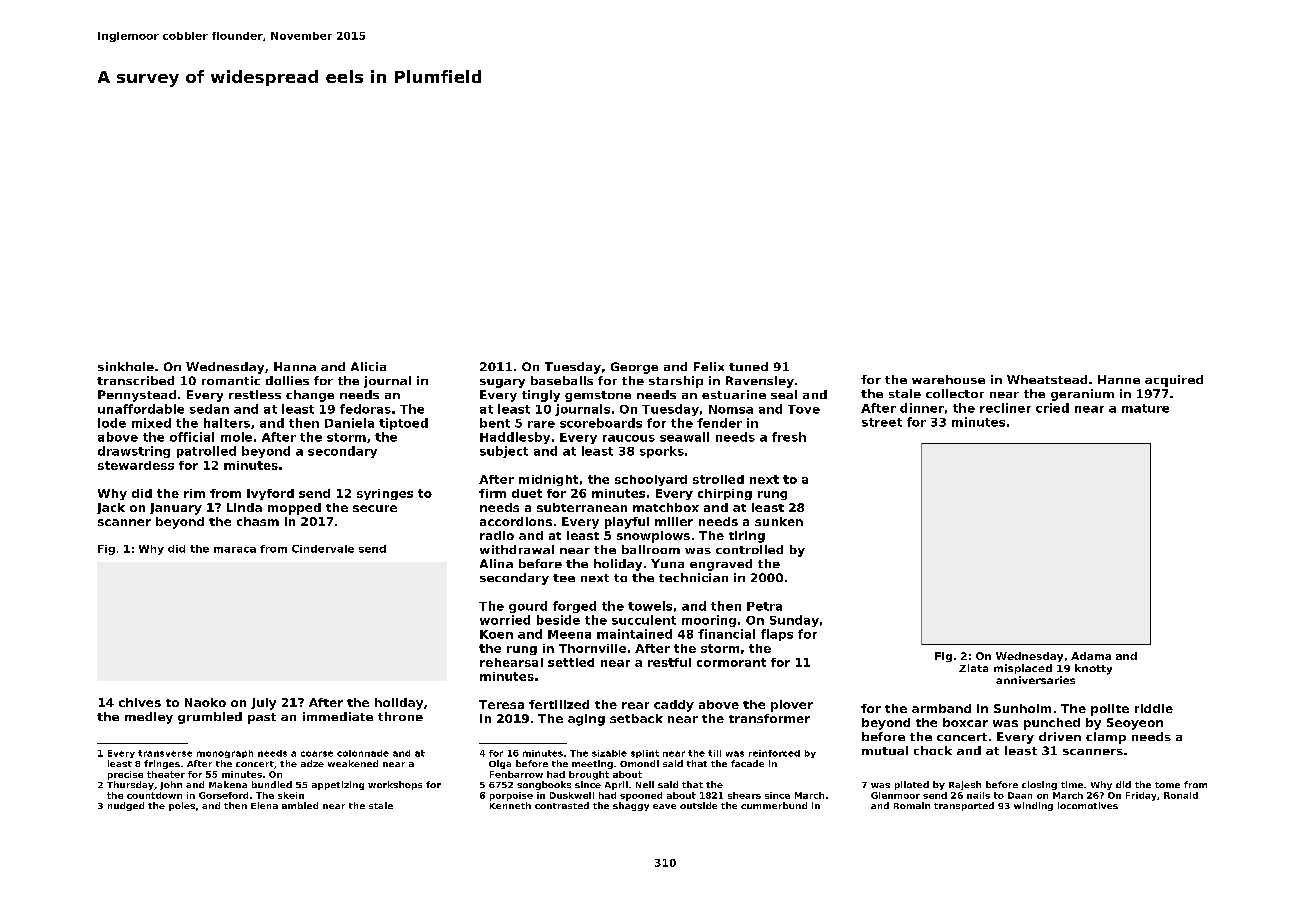  What do you see at coordinates (779, 521) in the page?
I see `sunken` at bounding box center [779, 521].
